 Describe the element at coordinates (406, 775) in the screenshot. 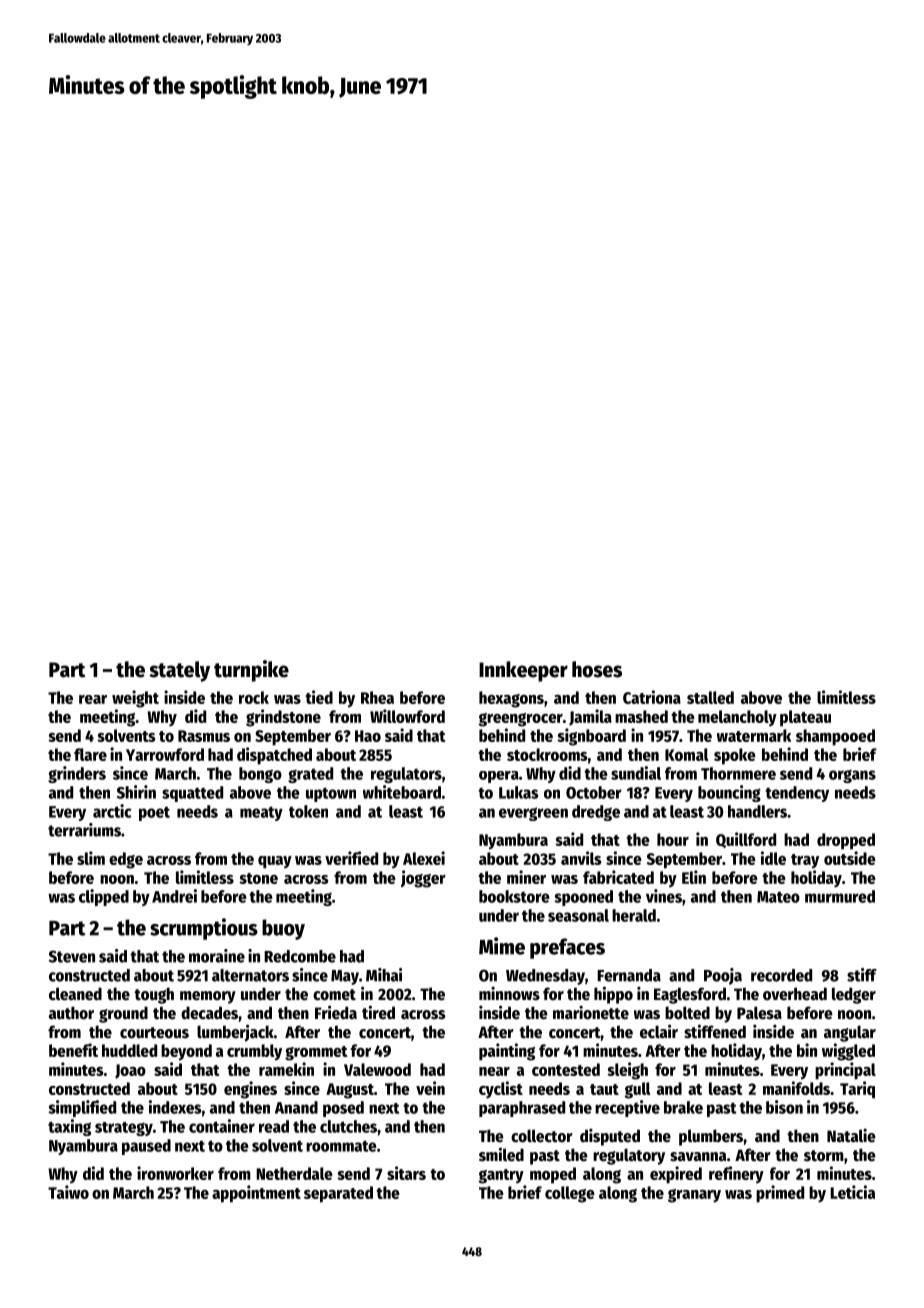

I see `regulators` at that location.
